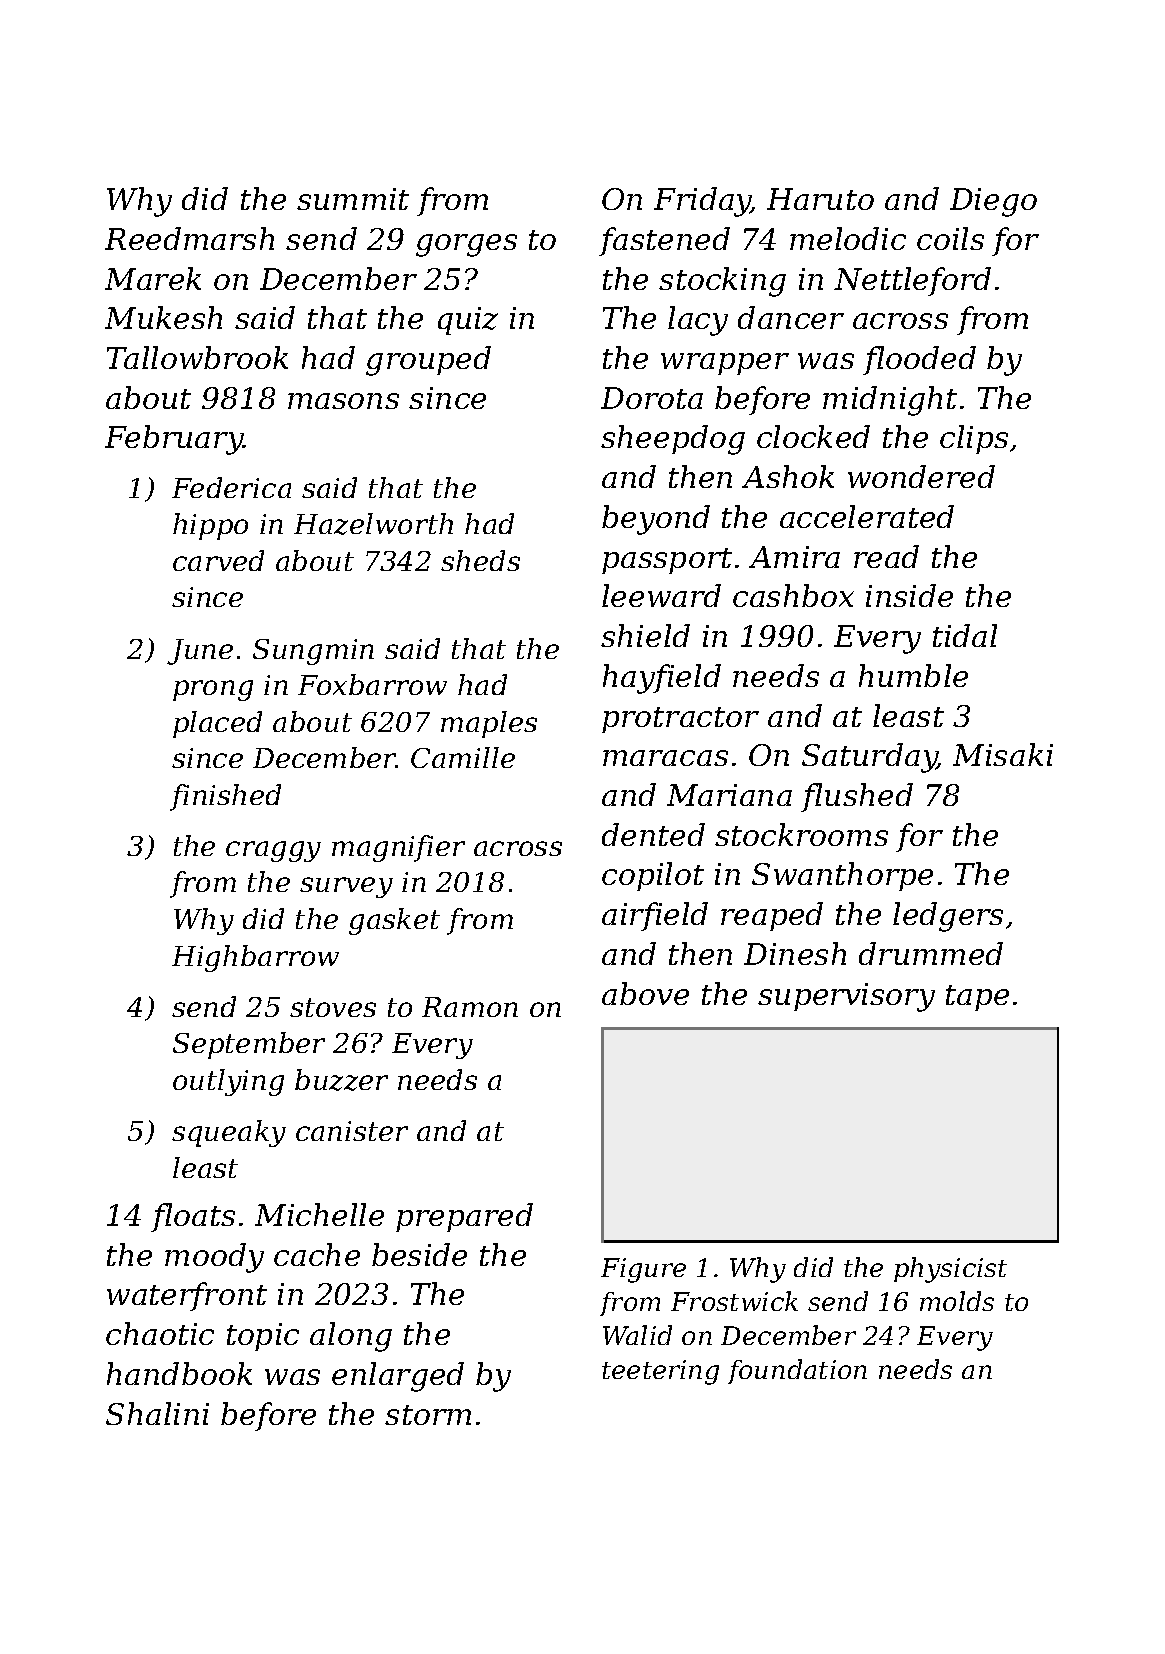  Describe the element at coordinates (317, 1254) in the screenshot. I see `cache` at that location.
